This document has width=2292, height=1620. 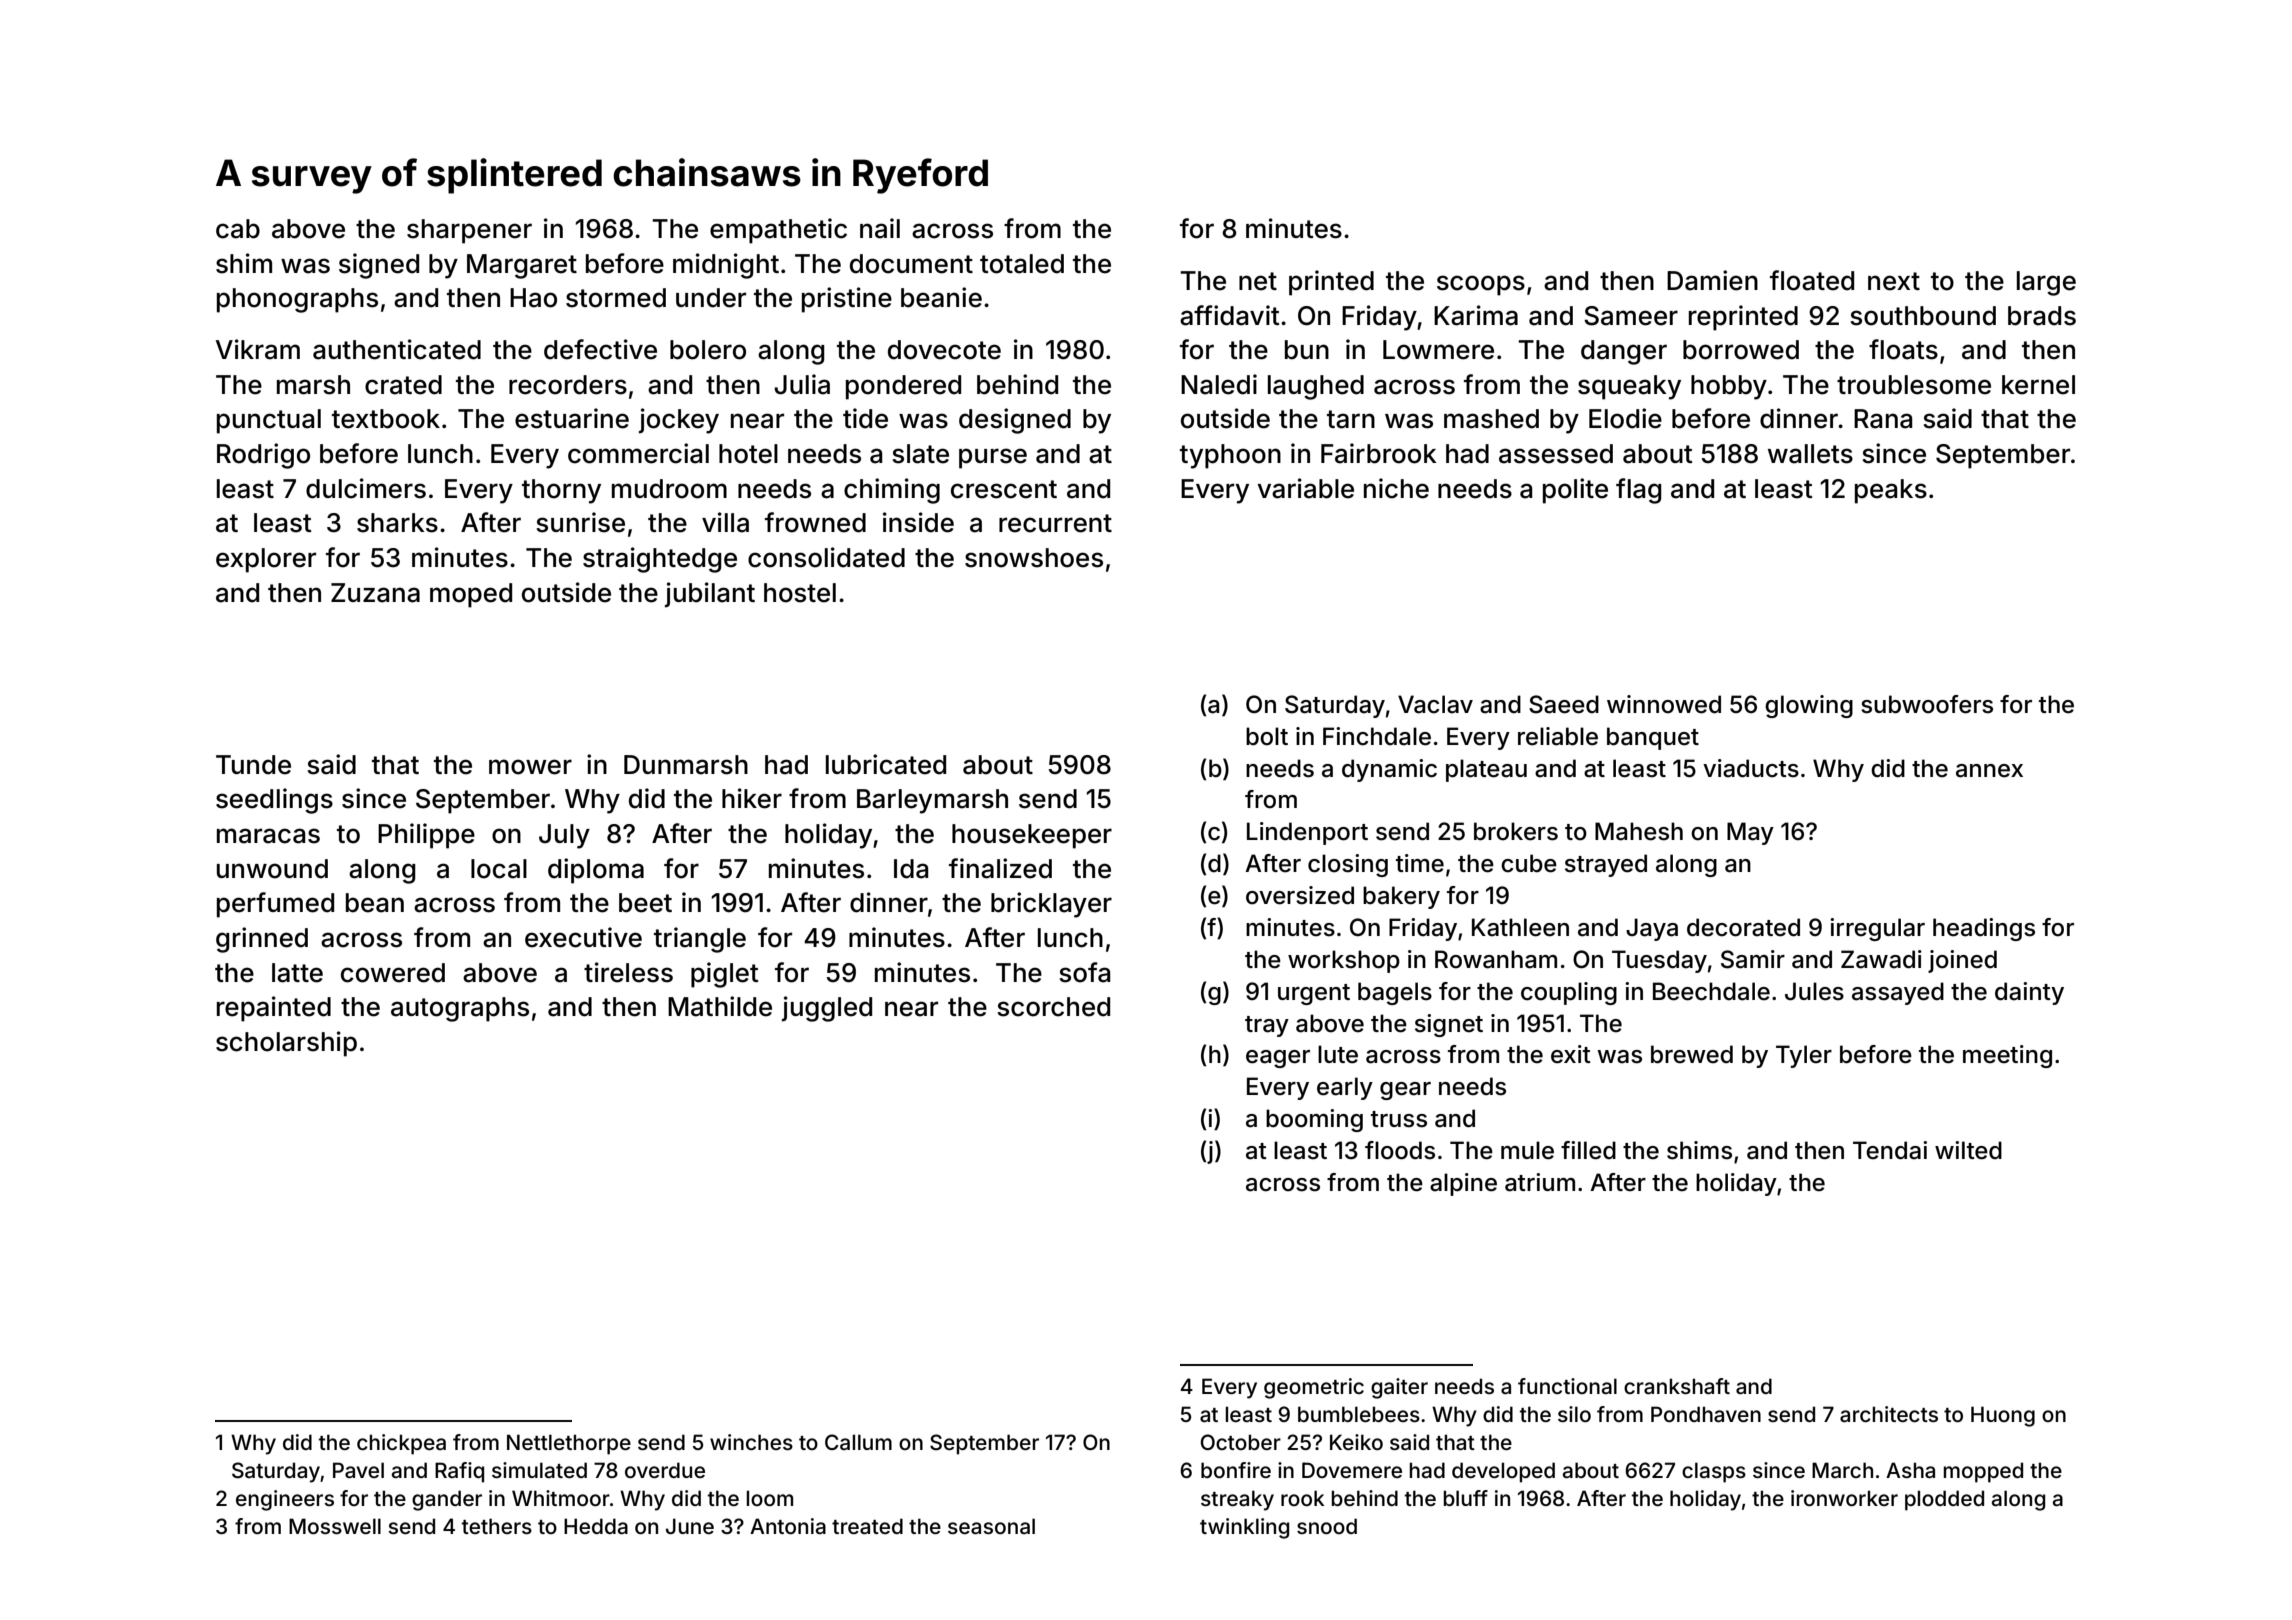 What do you see at coordinates (286, 1044) in the document?
I see `scholarship` at bounding box center [286, 1044].
